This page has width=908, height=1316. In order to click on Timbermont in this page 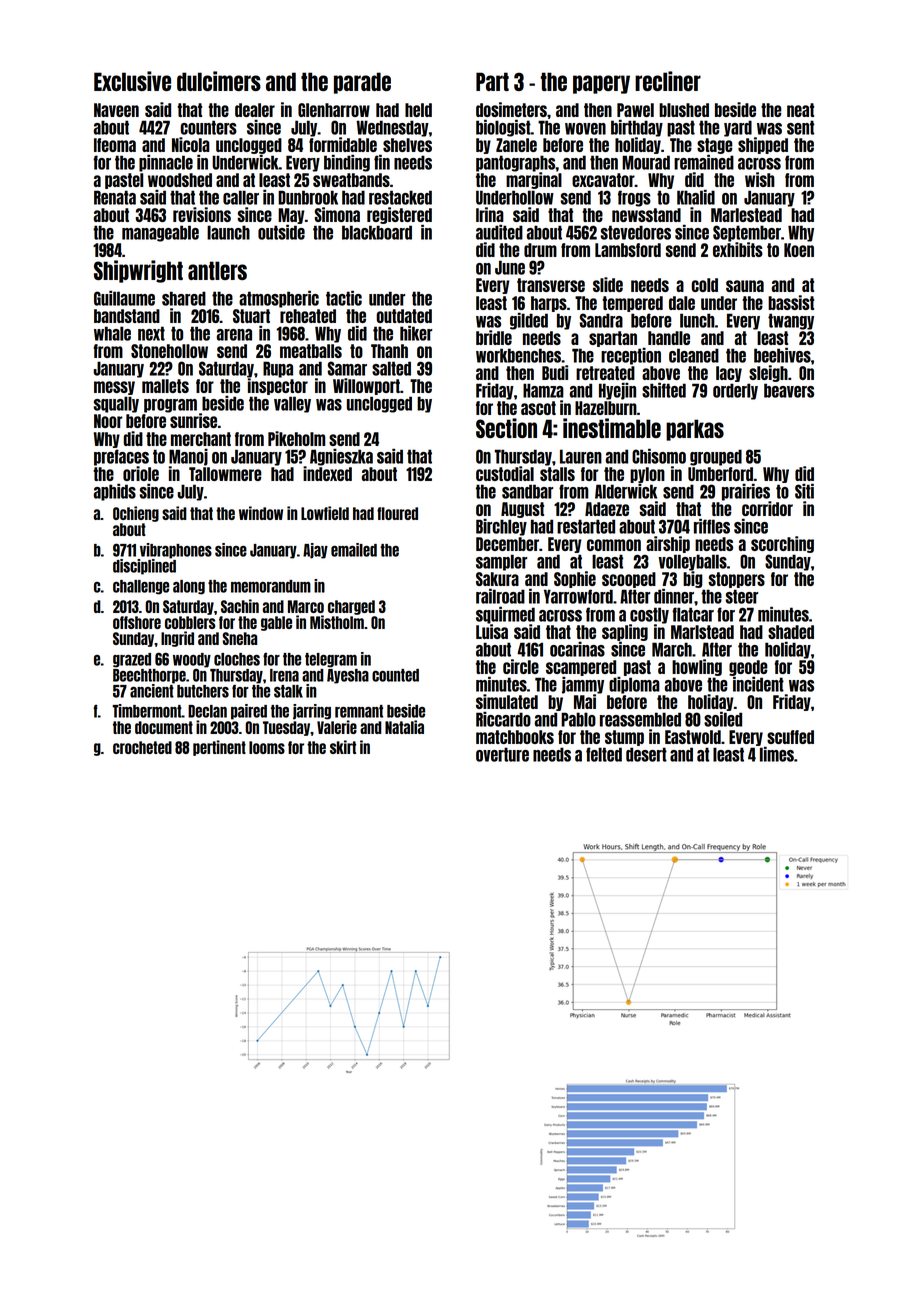, I will do `click(147, 711)`.
